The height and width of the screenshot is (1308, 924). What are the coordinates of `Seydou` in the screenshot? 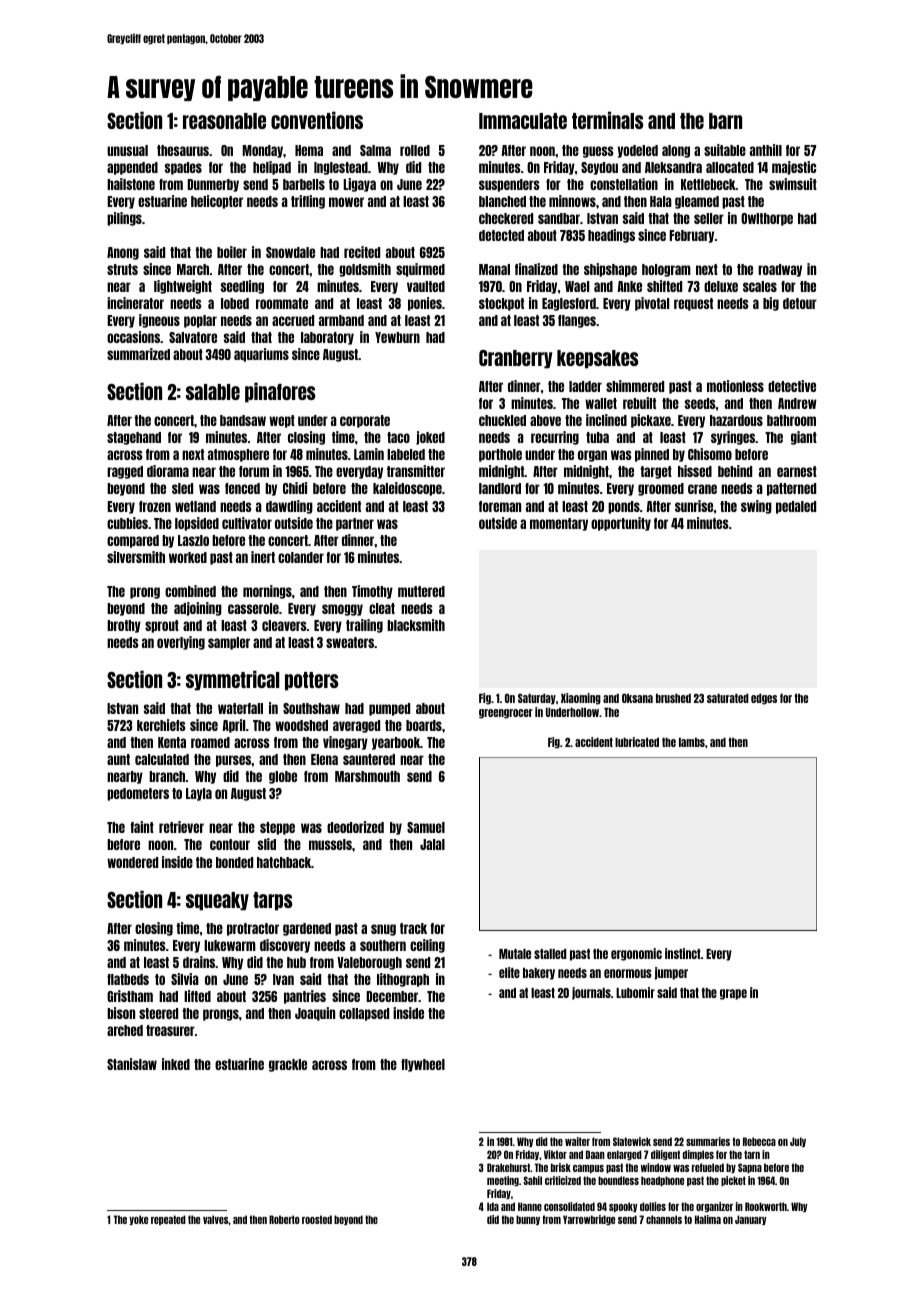 It's located at (599, 168).
